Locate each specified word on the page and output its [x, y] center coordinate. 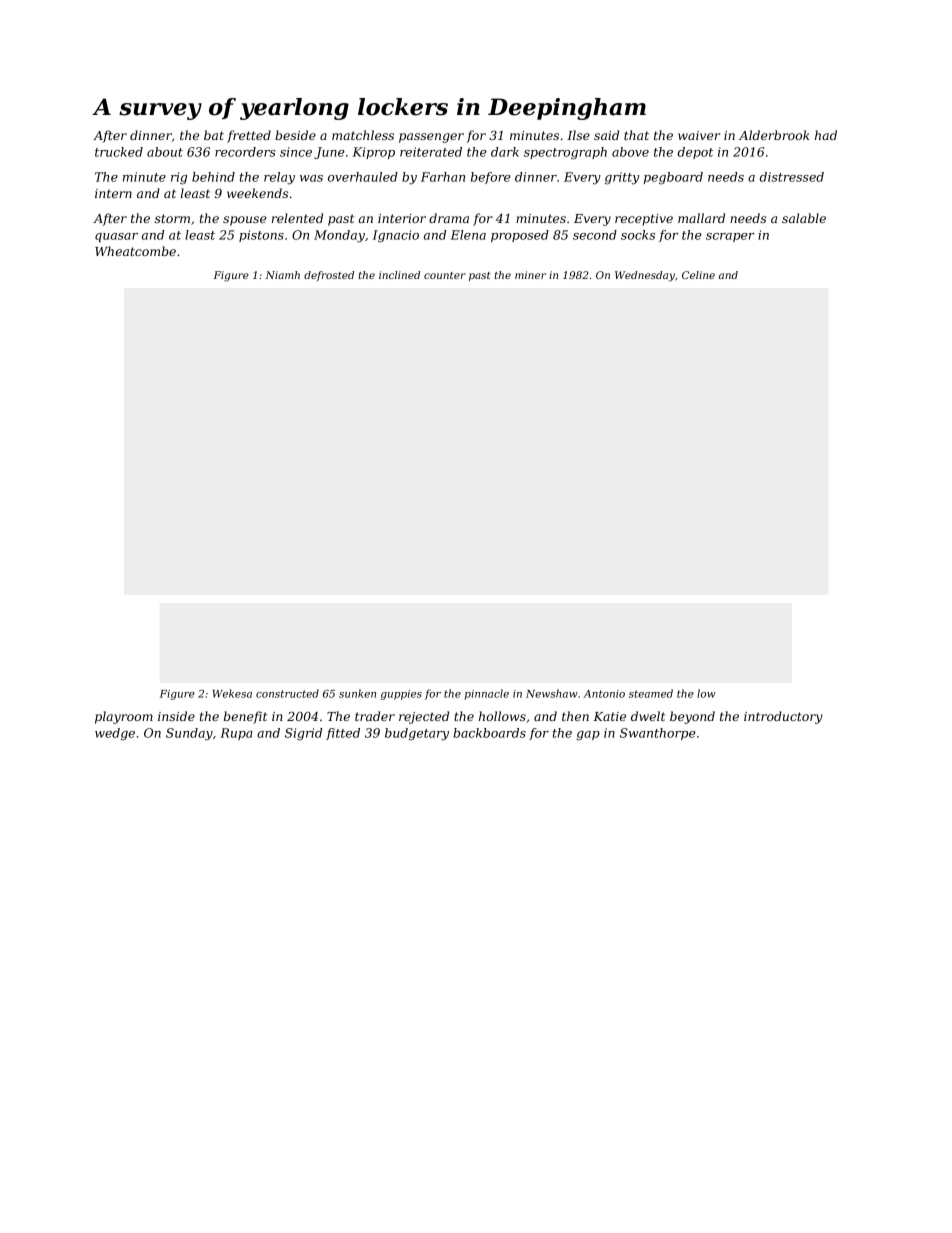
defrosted [329, 276]
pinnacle [487, 694]
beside [295, 135]
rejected [424, 717]
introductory [783, 717]
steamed [651, 693]
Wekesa [232, 693]
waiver [699, 135]
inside [176, 716]
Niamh [282, 275]
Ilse [578, 135]
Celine [698, 275]
